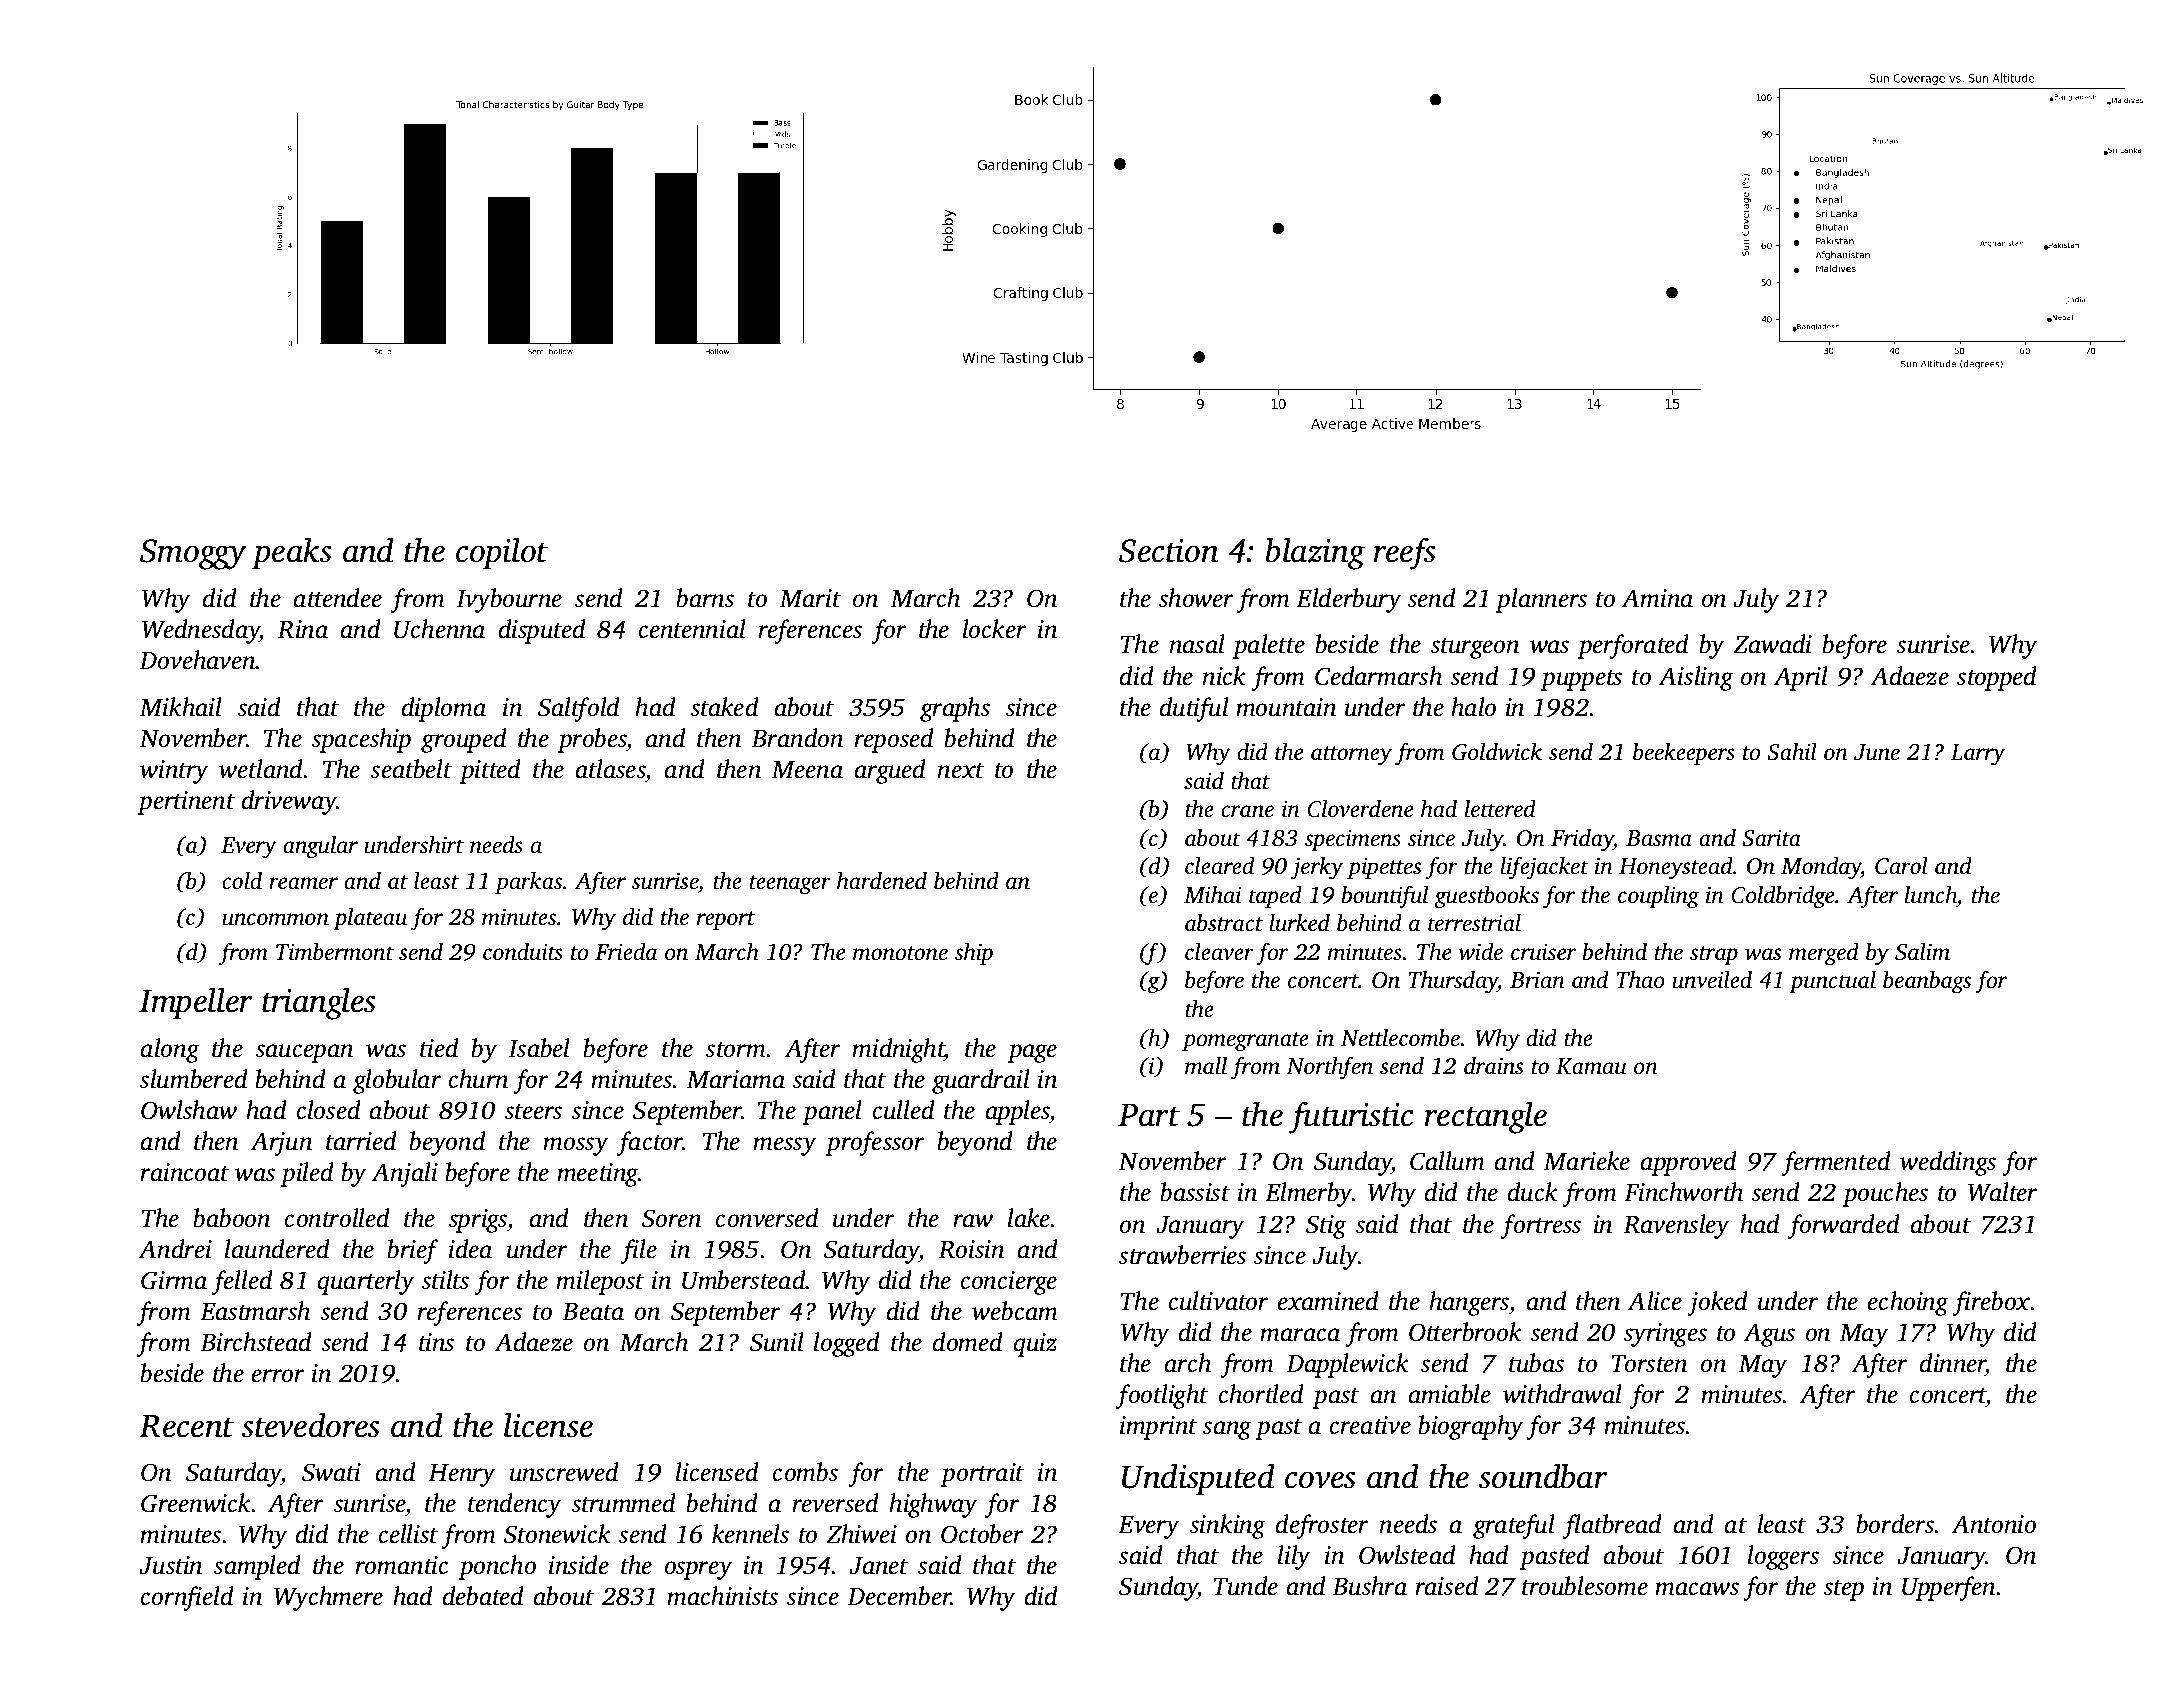  I want to click on Mihai, so click(1212, 894).
